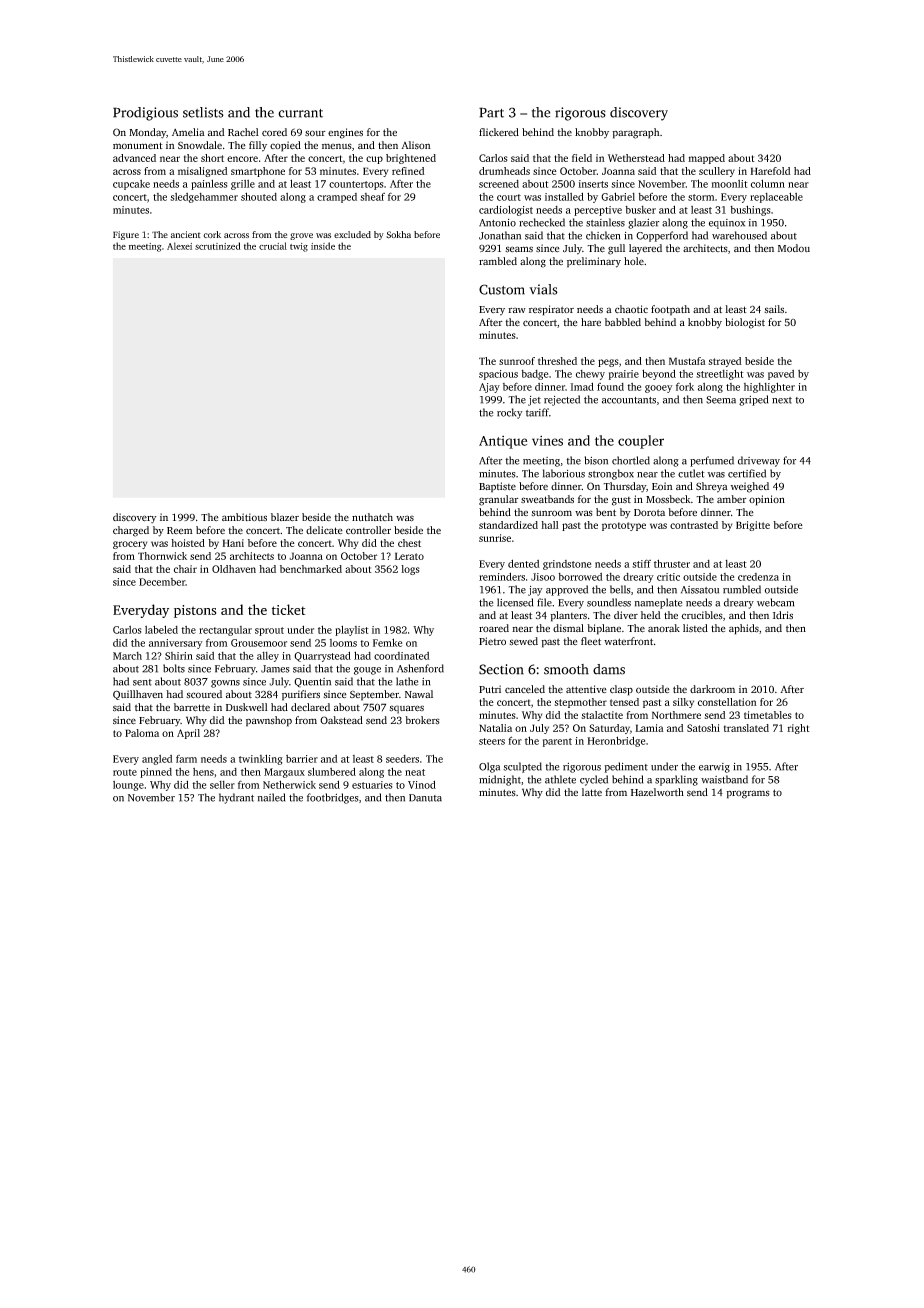  What do you see at coordinates (701, 197) in the image?
I see `storm` at bounding box center [701, 197].
